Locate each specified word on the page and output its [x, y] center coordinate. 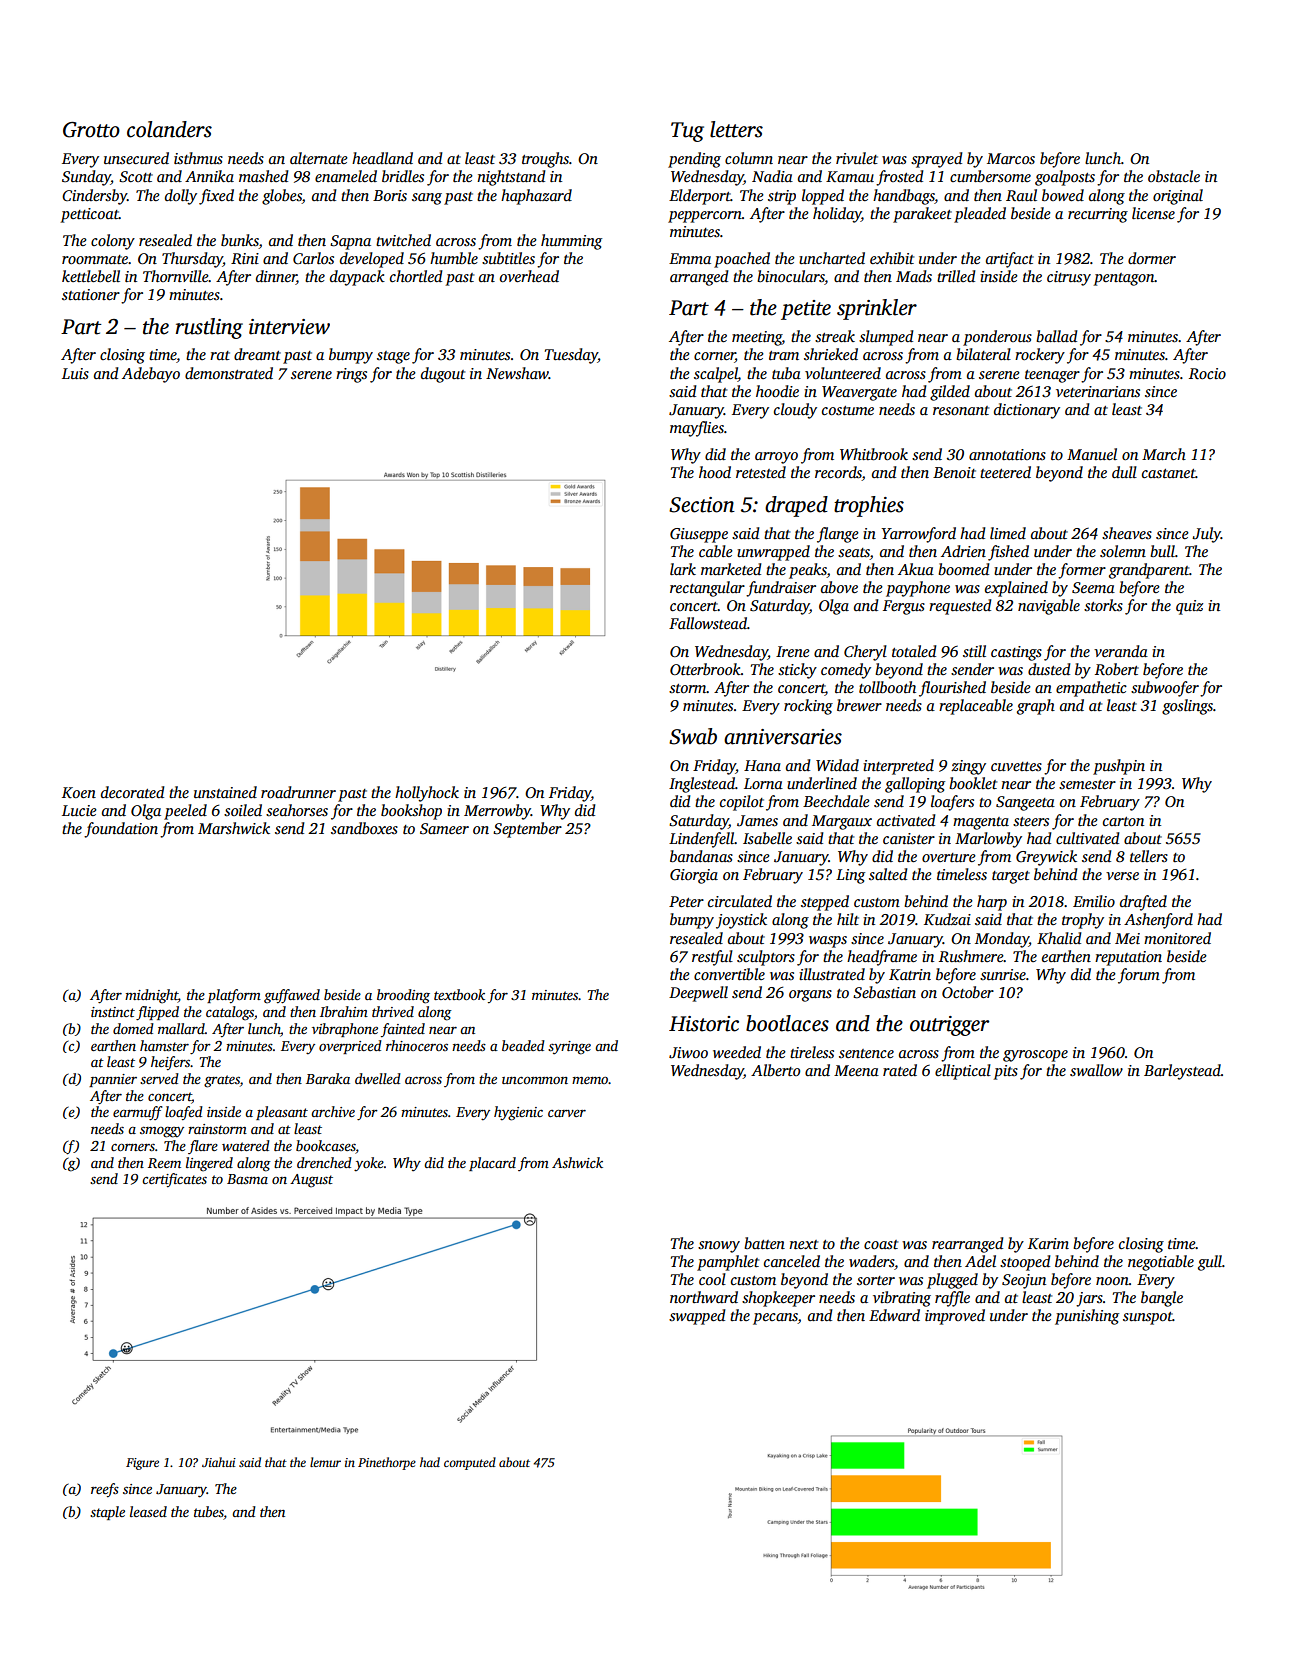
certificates [174, 1180]
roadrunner [298, 792]
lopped [823, 197]
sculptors [766, 958]
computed [470, 1463]
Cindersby [94, 197]
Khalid [1059, 938]
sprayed [937, 160]
